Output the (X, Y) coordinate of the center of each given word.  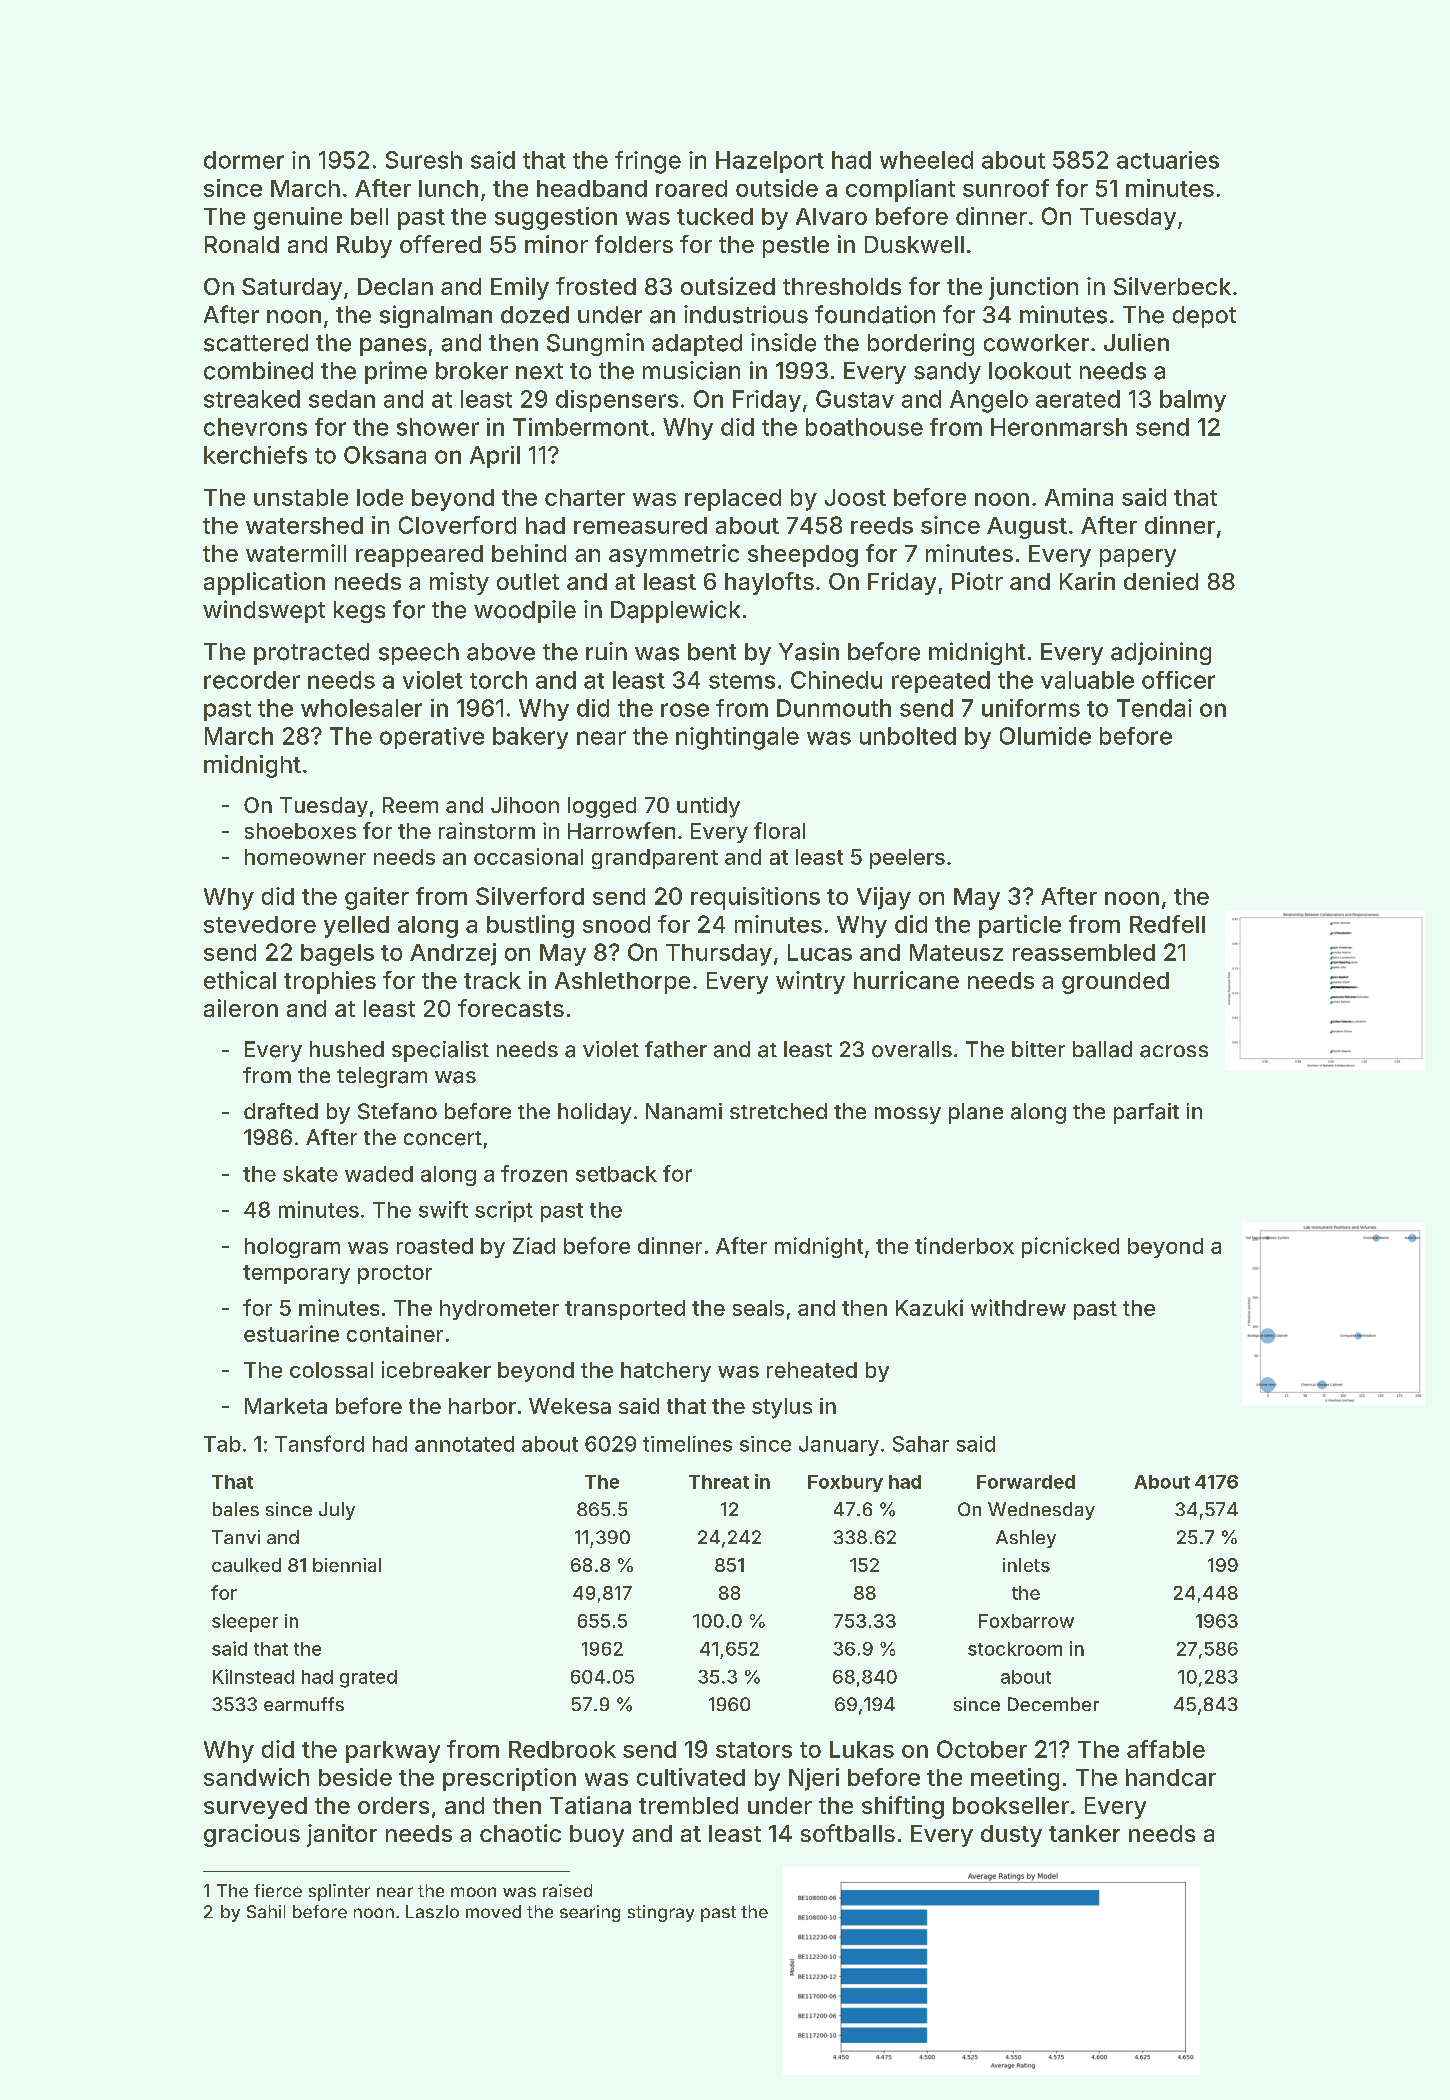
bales (236, 1509)
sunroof (1006, 188)
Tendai (1154, 708)
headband (592, 188)
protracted (311, 654)
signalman (436, 316)
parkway (393, 1752)
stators (754, 1750)
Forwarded (1026, 1482)
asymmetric (674, 555)
